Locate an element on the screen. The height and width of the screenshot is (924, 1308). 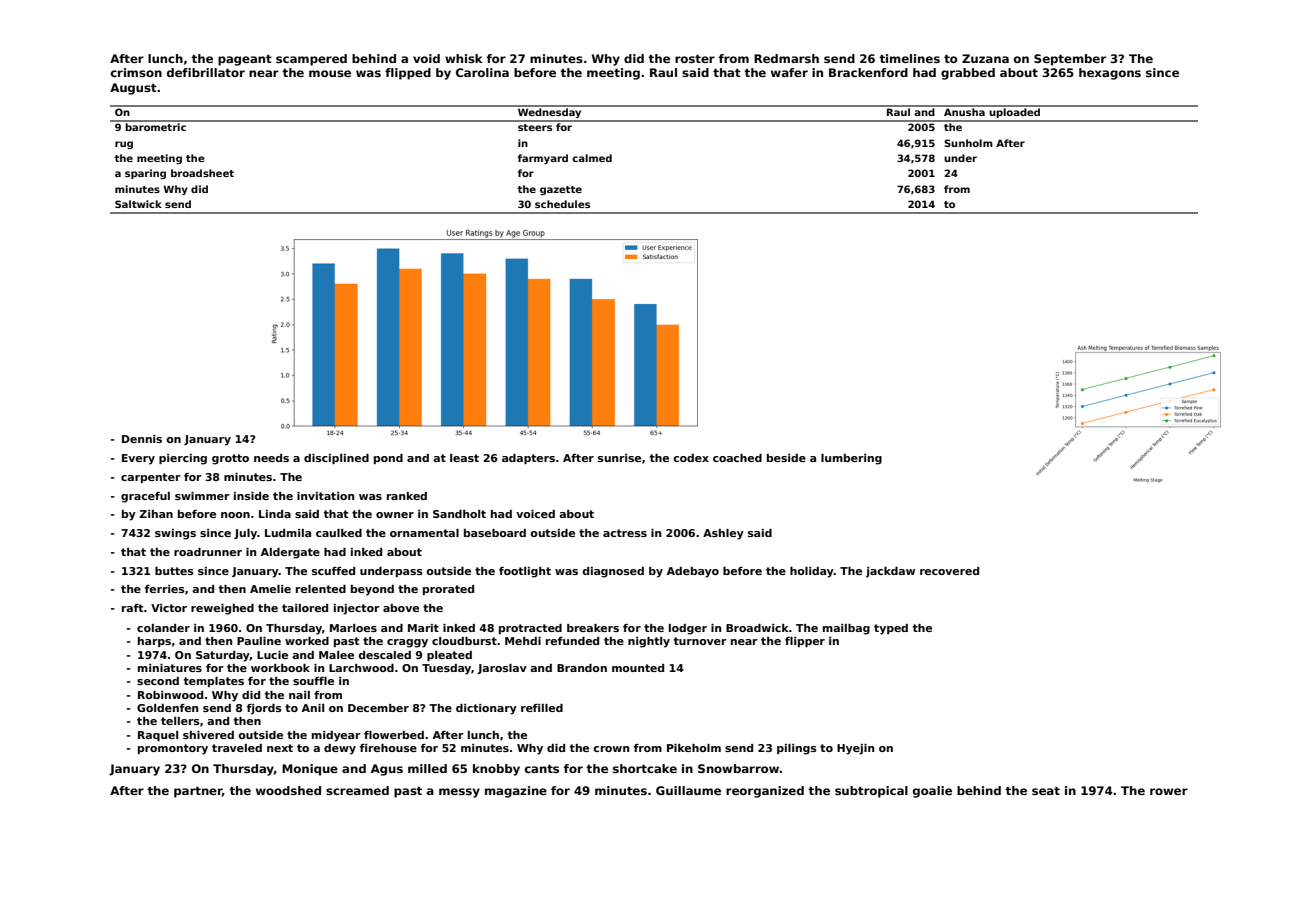
needs is located at coordinates (271, 458).
